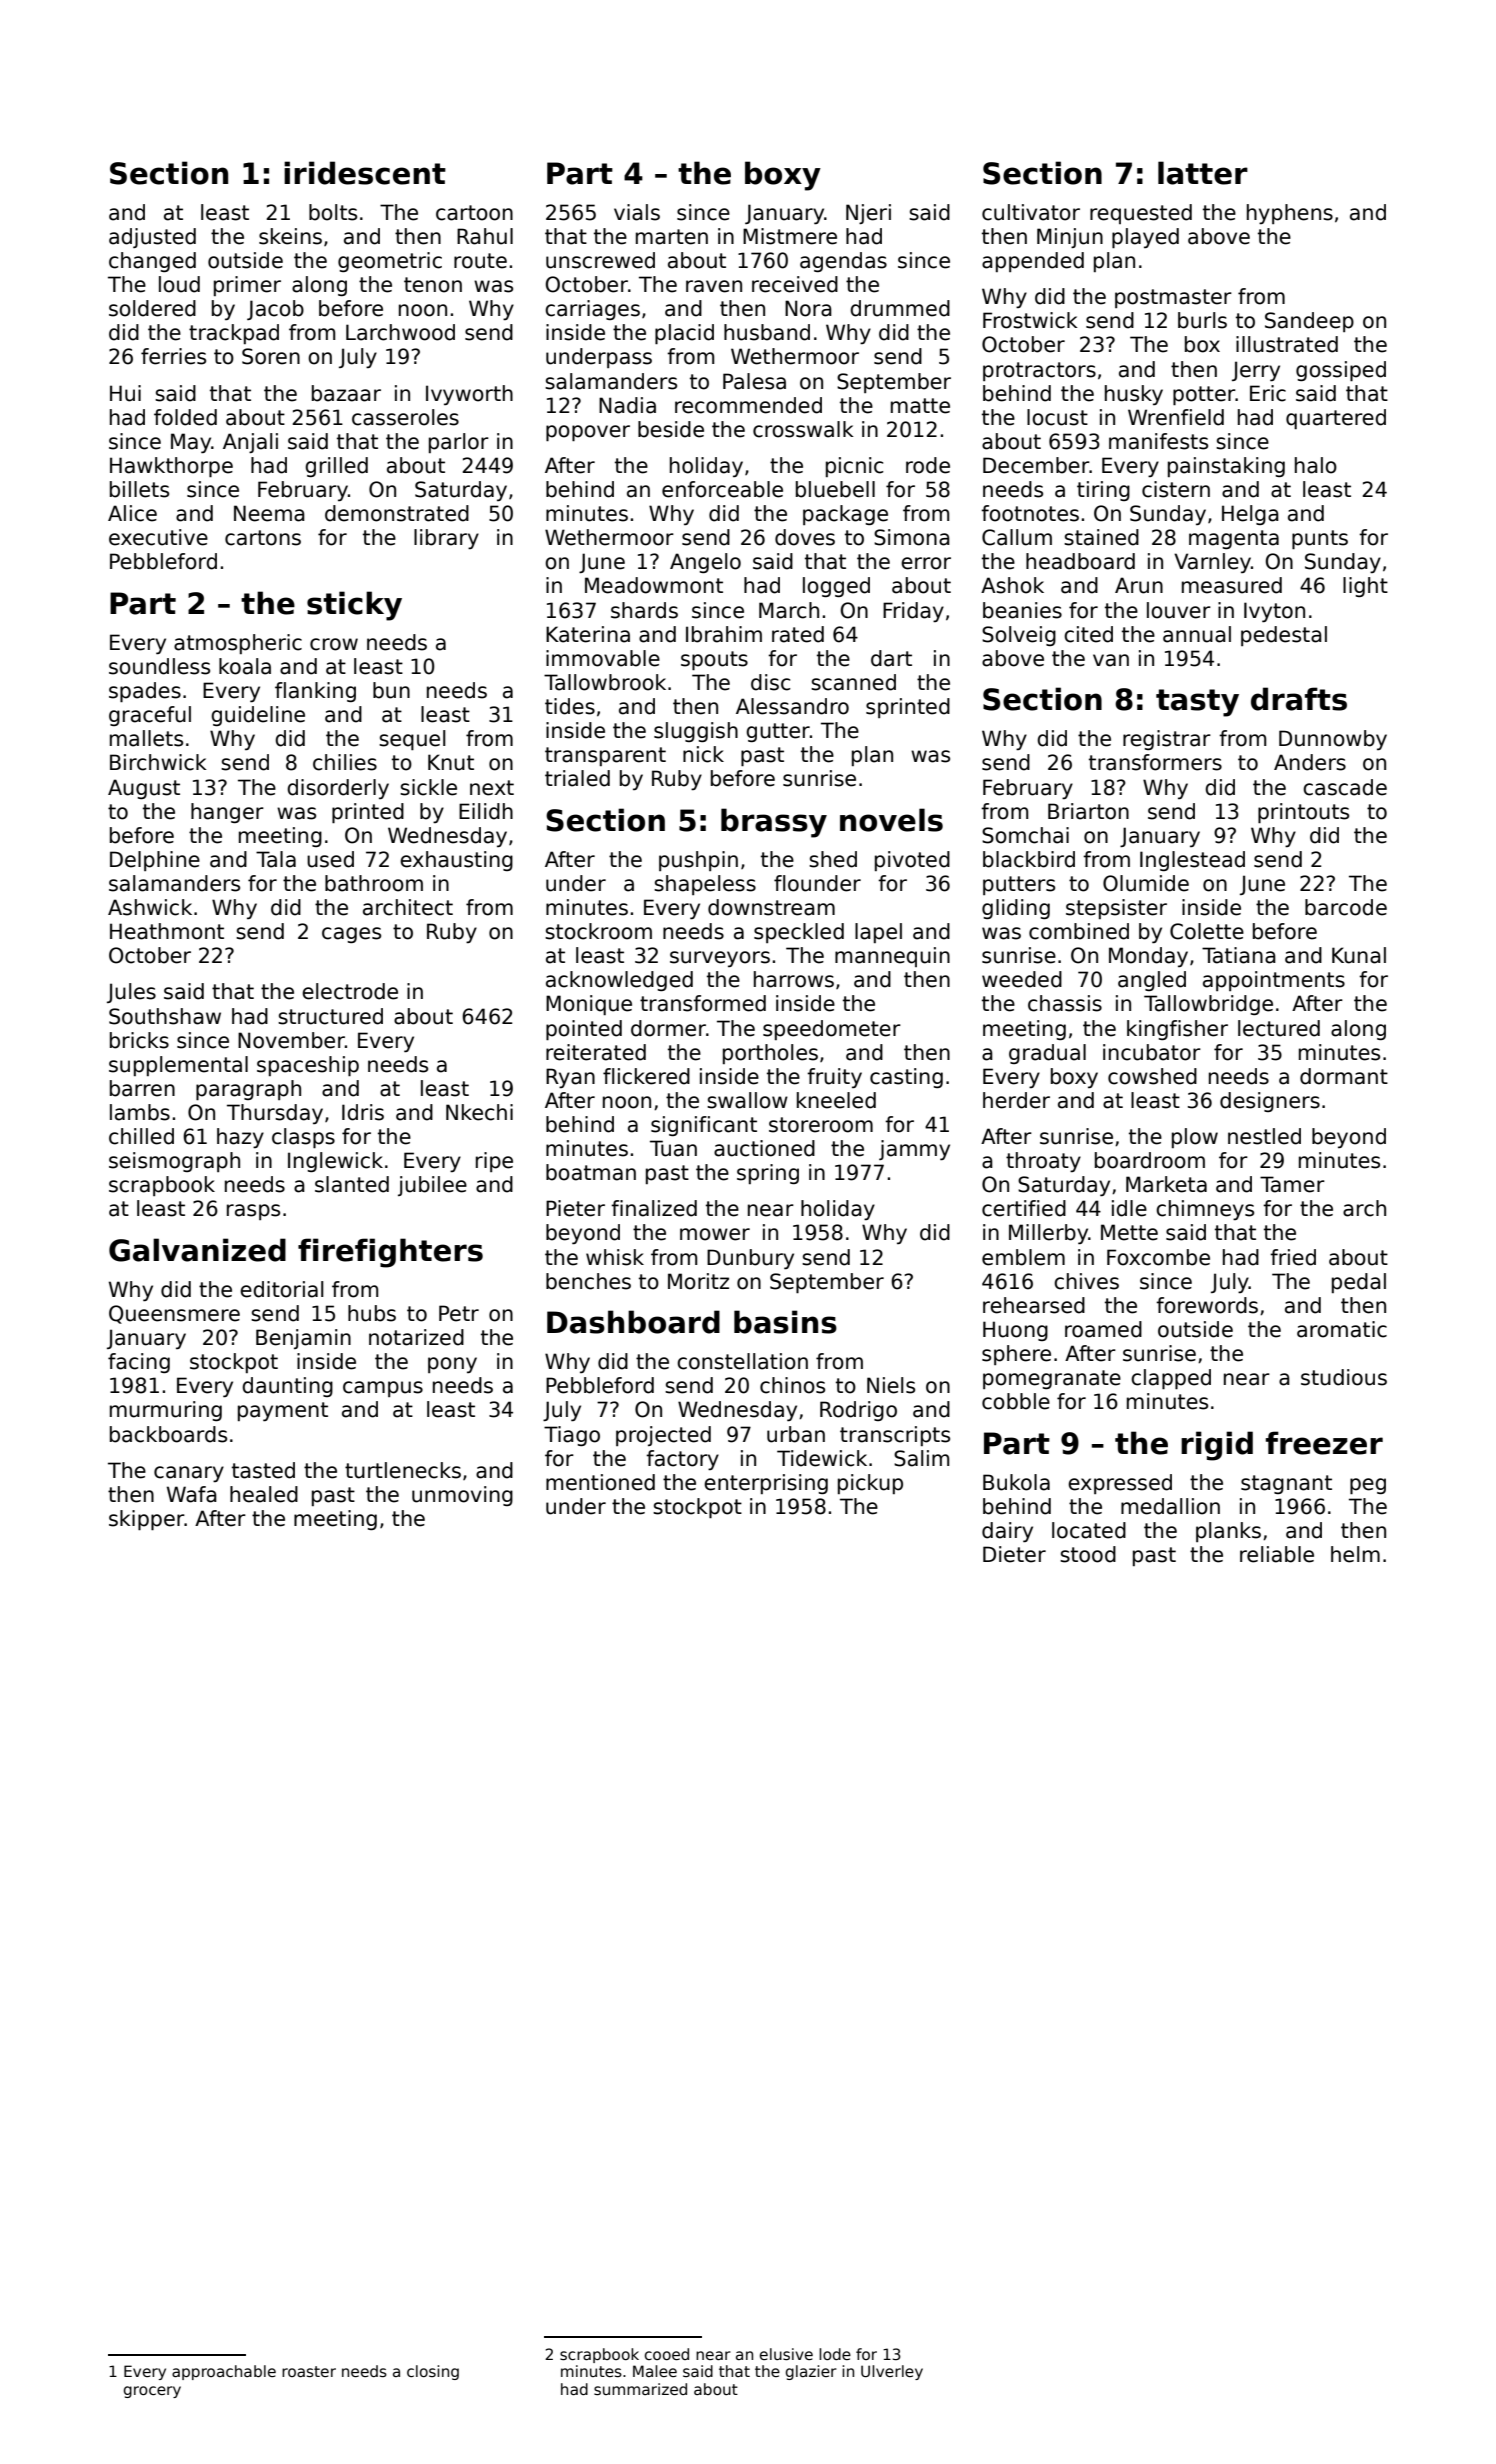 Image resolution: width=1496 pixels, height=2464 pixels. What do you see at coordinates (1303, 813) in the page?
I see `printouts` at bounding box center [1303, 813].
